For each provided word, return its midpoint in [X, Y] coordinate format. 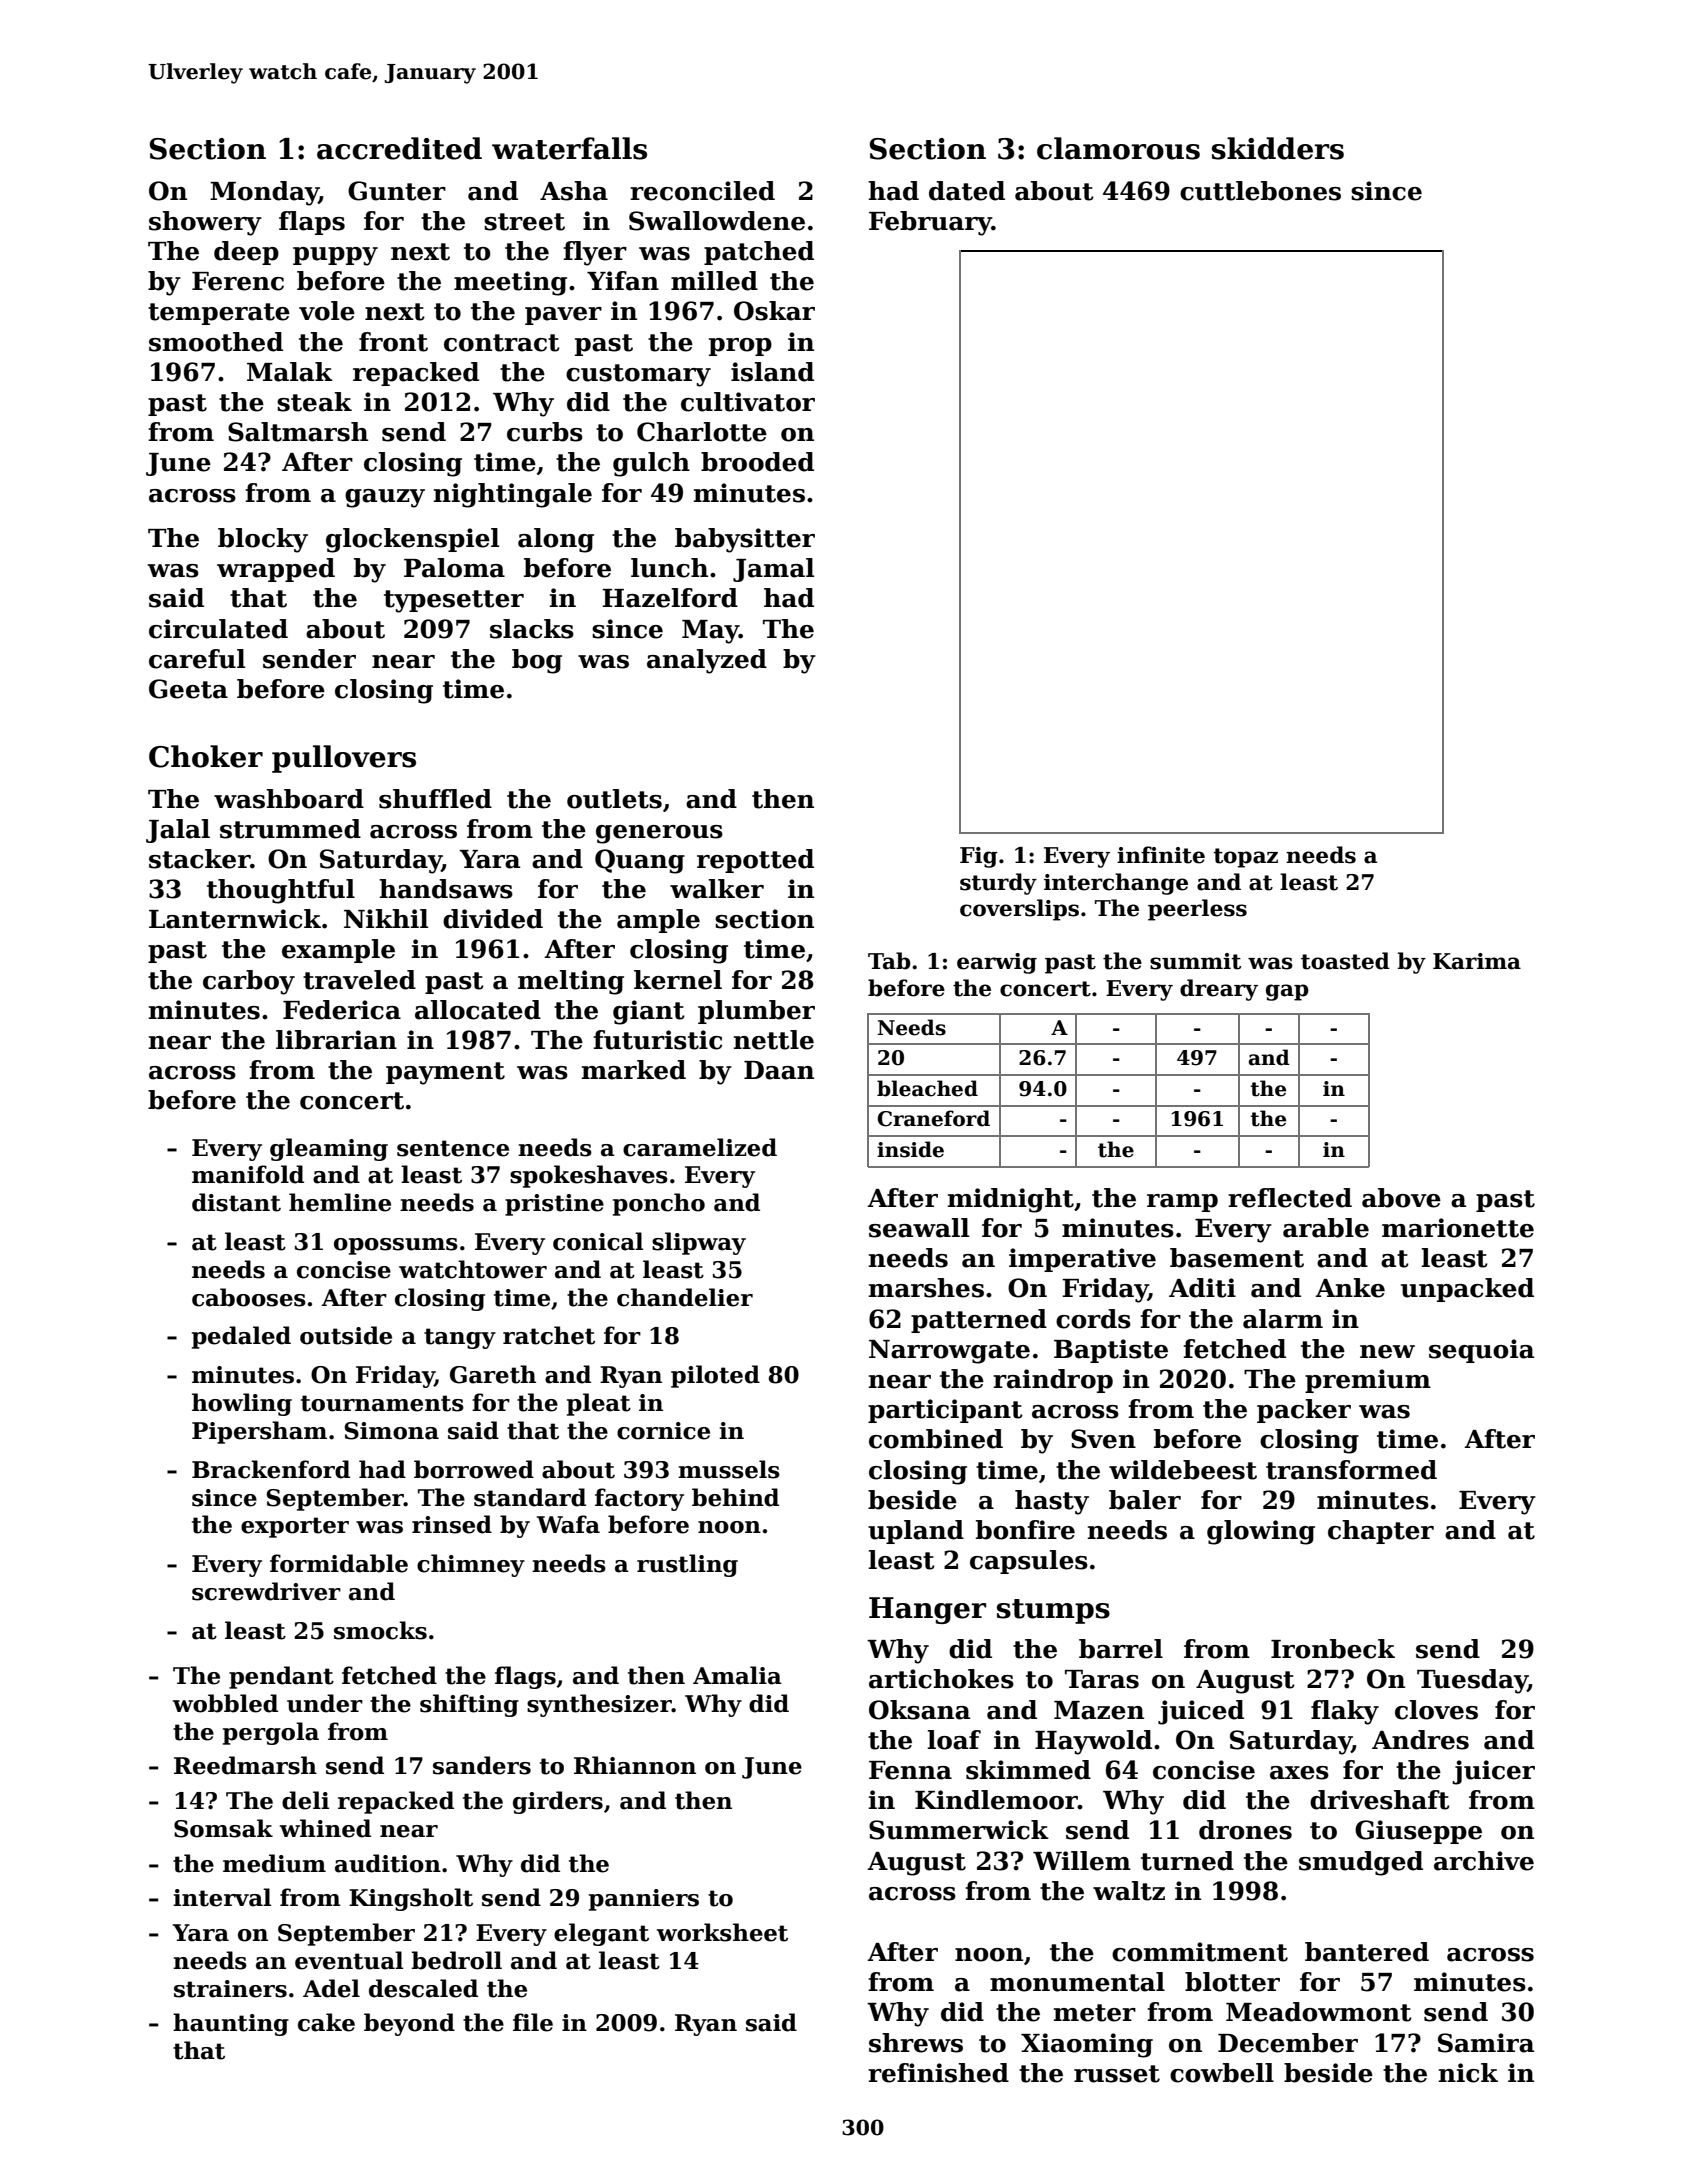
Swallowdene [717, 221]
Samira [1486, 2043]
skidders [1278, 148]
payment [445, 1073]
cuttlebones [1260, 191]
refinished [938, 2073]
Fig [979, 857]
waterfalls [569, 148]
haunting [231, 2024]
